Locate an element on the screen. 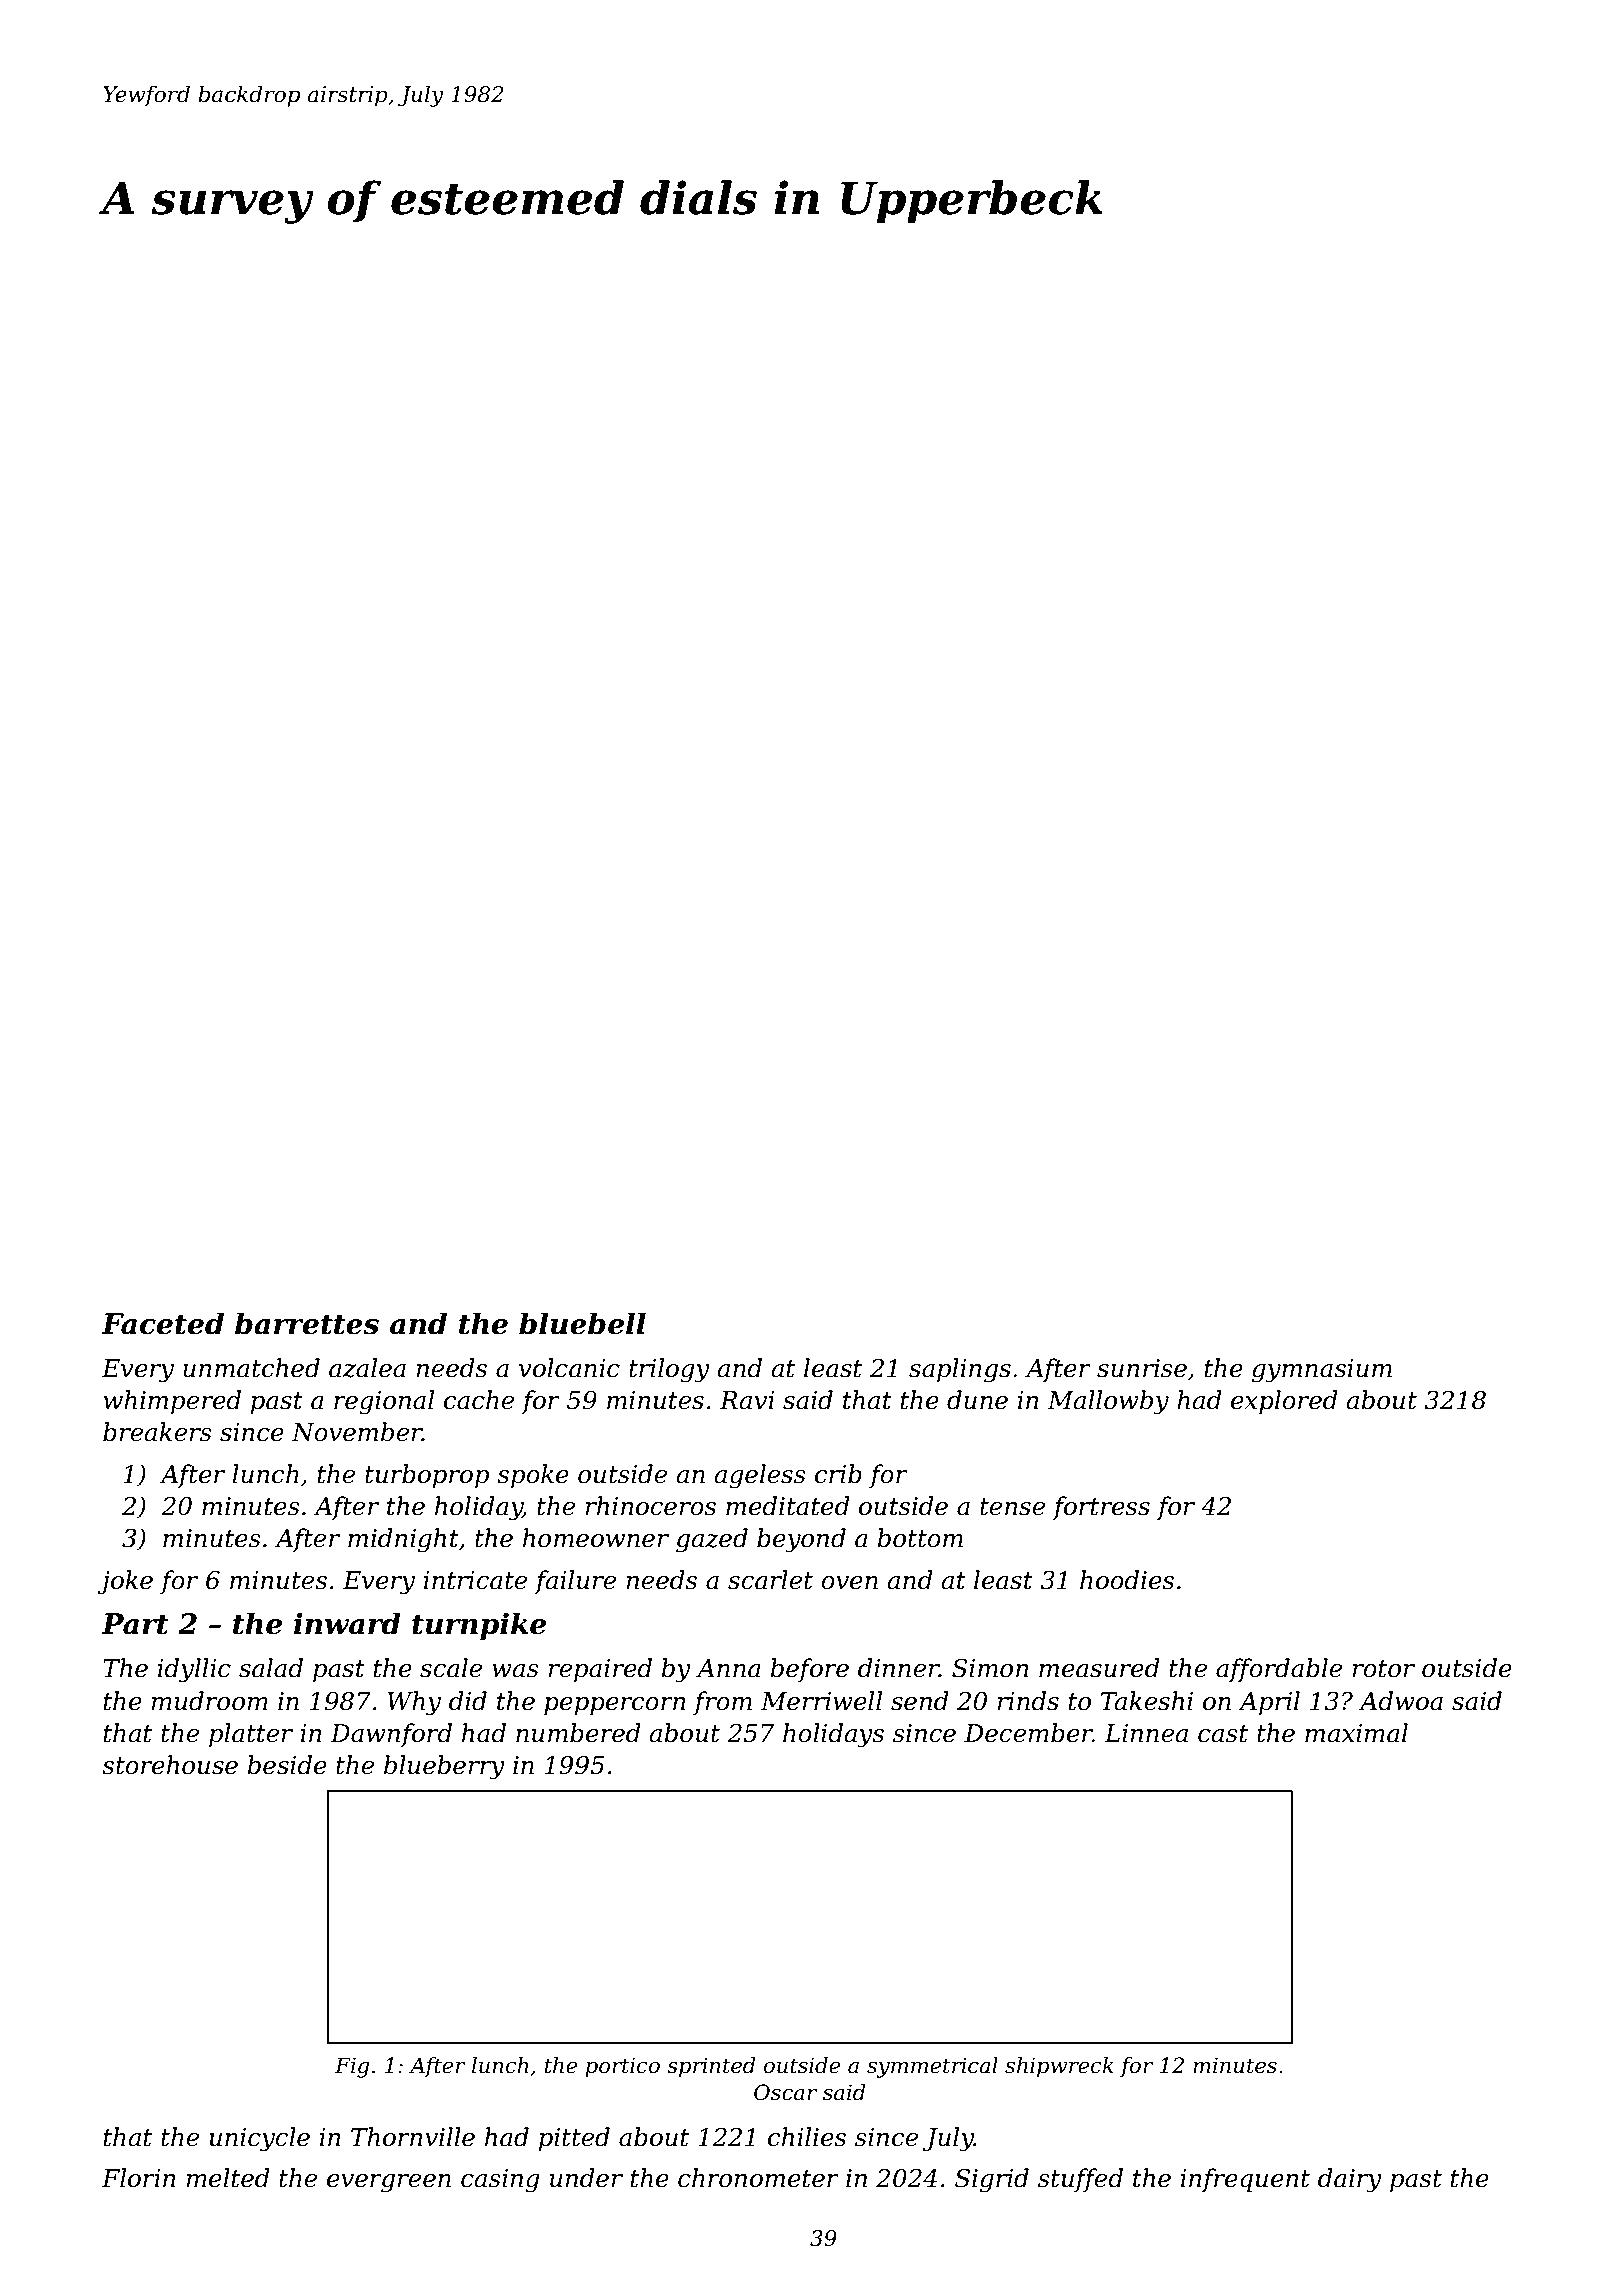 This screenshot has width=1620, height=2292. gymnasium is located at coordinates (1322, 1371).
